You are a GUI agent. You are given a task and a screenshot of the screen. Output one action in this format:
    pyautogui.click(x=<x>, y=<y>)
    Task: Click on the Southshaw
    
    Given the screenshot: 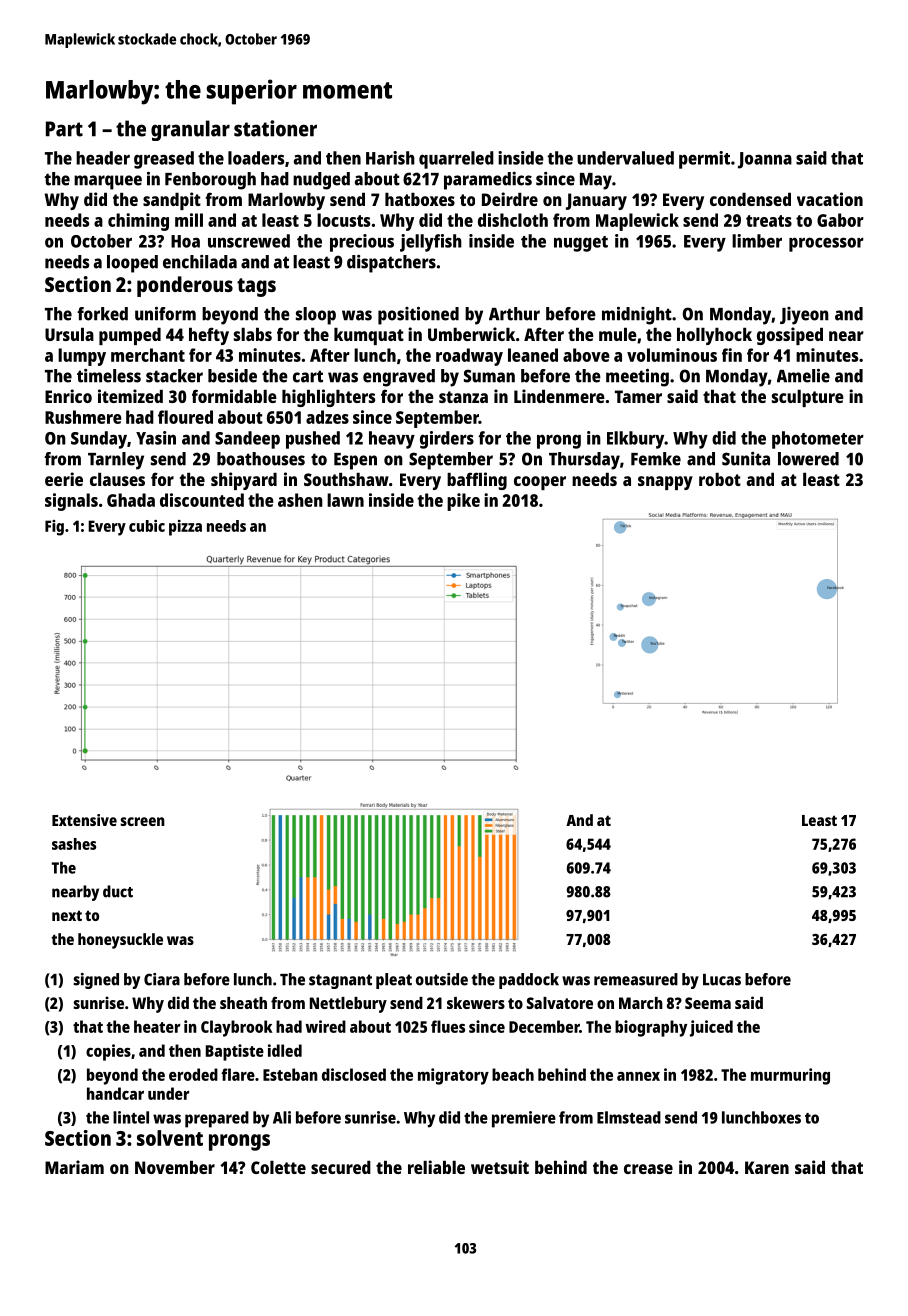 What is the action you would take?
    pyautogui.click(x=346, y=479)
